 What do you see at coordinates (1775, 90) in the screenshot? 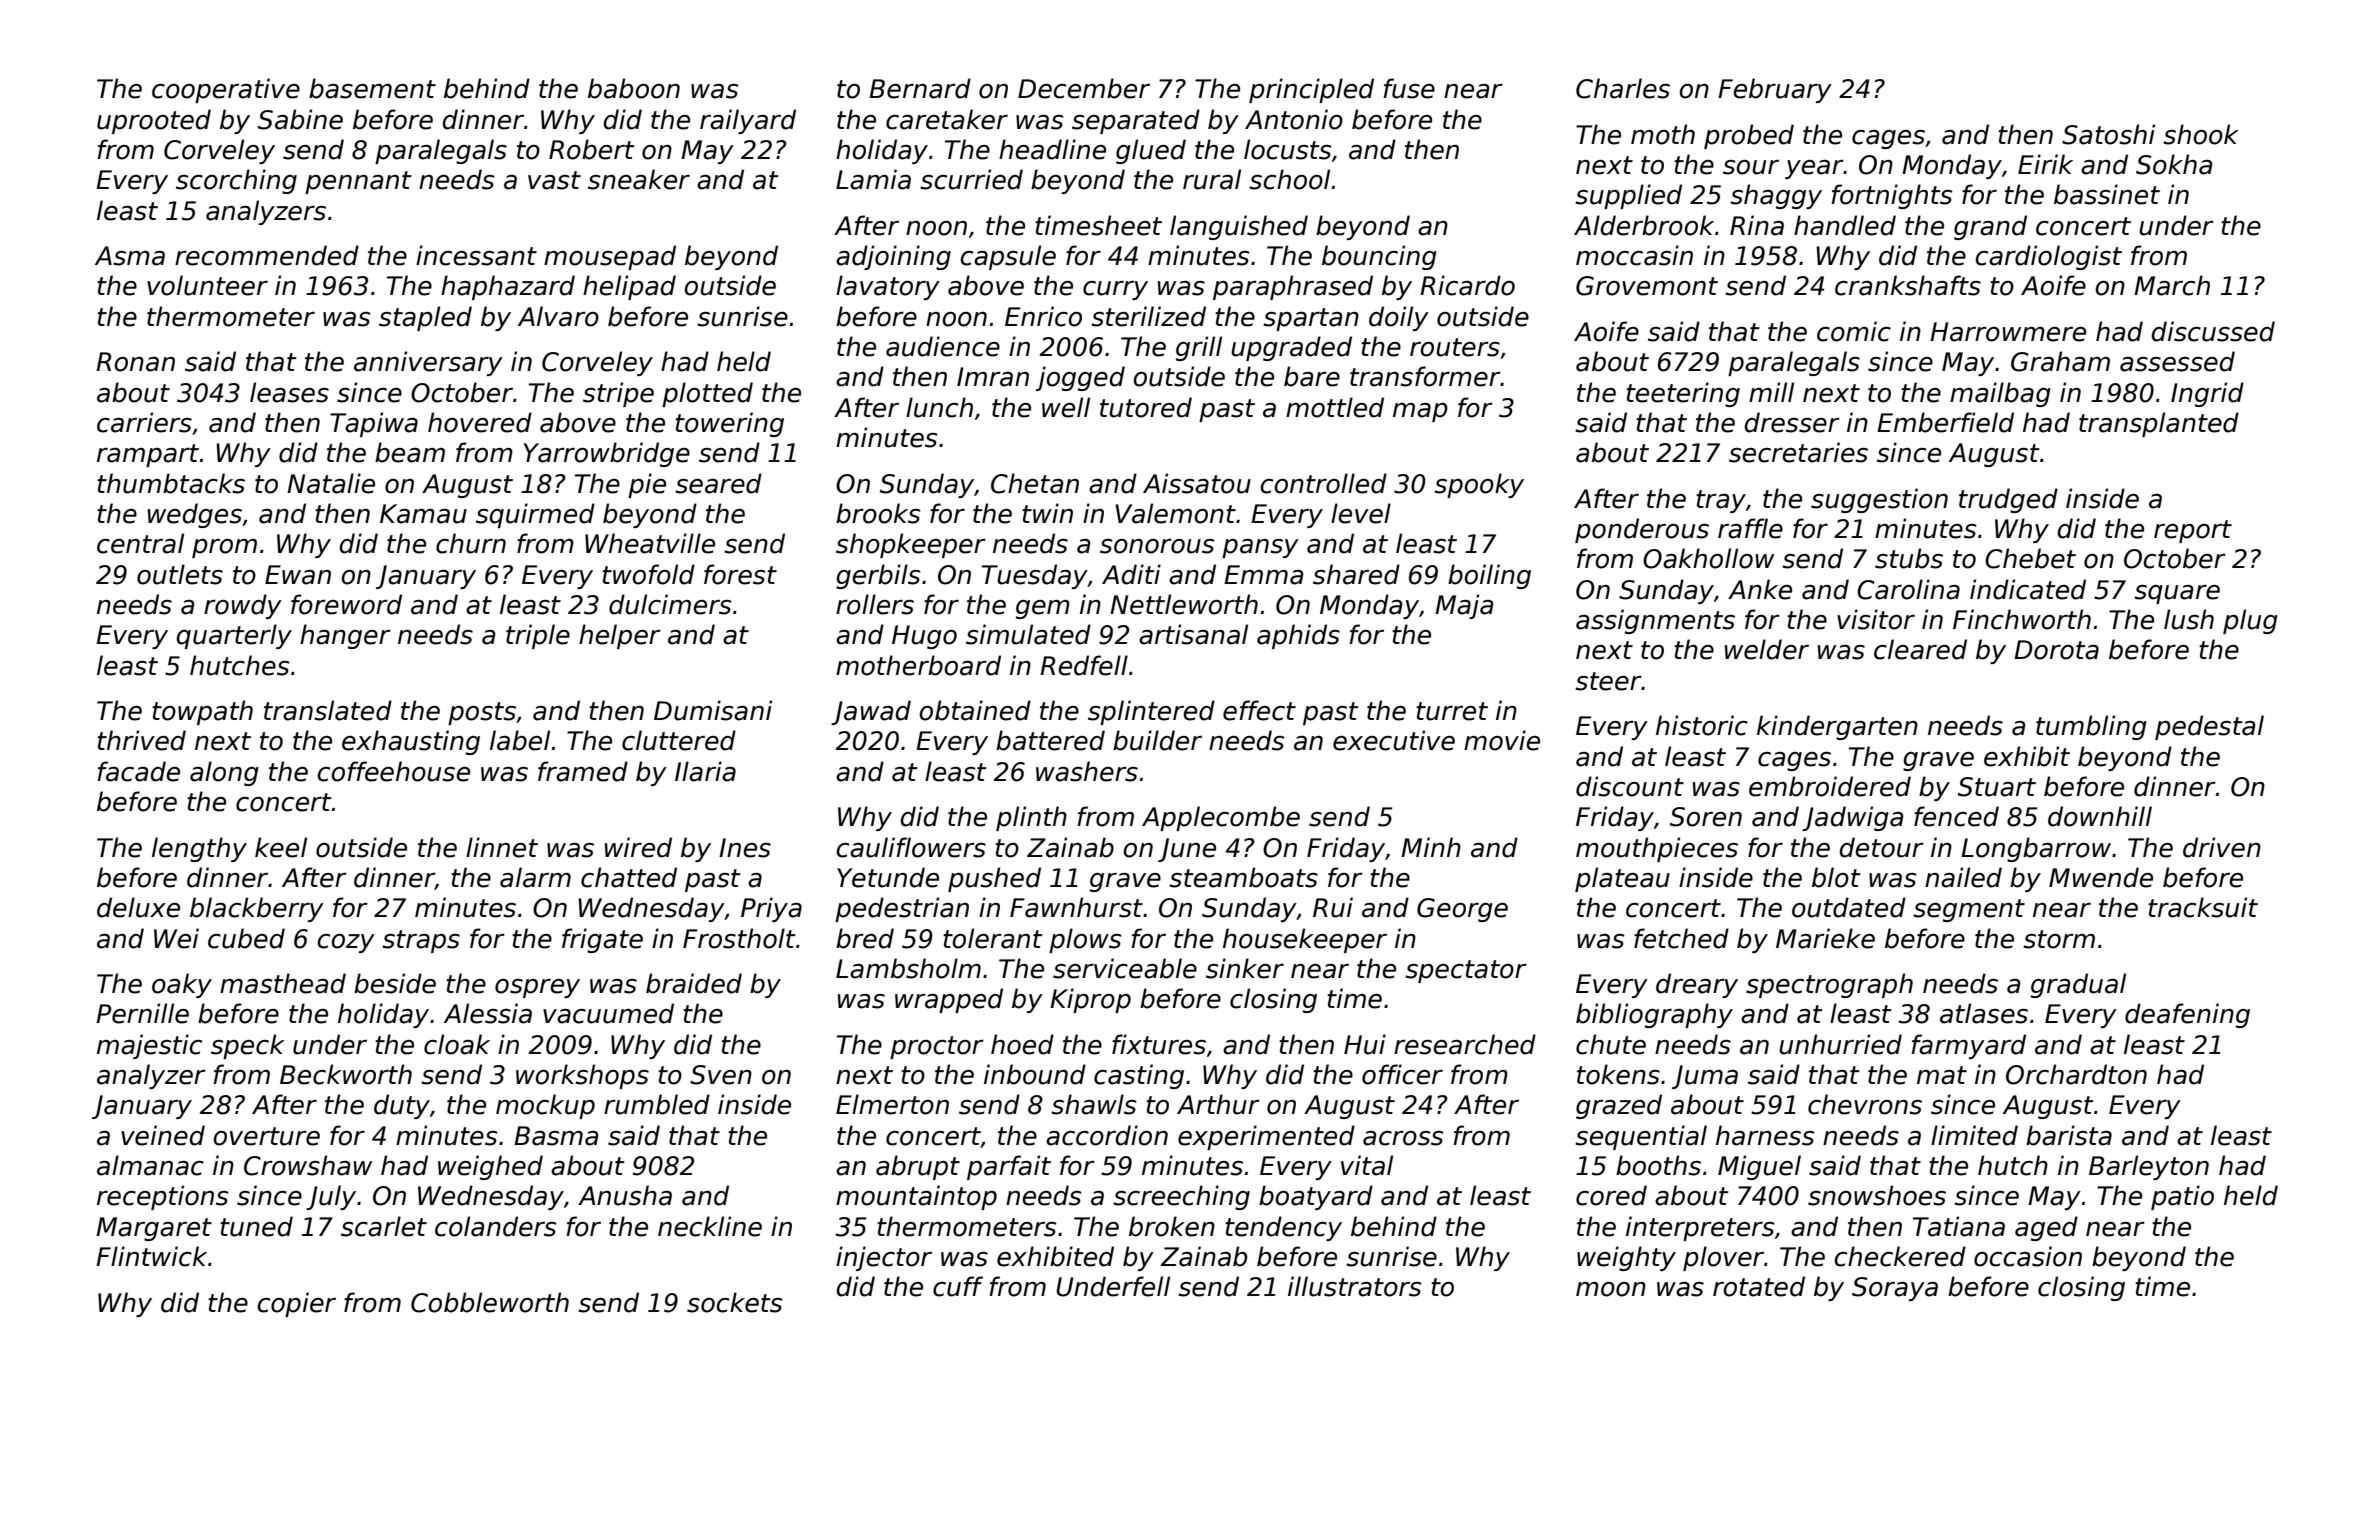
I see `February` at bounding box center [1775, 90].
